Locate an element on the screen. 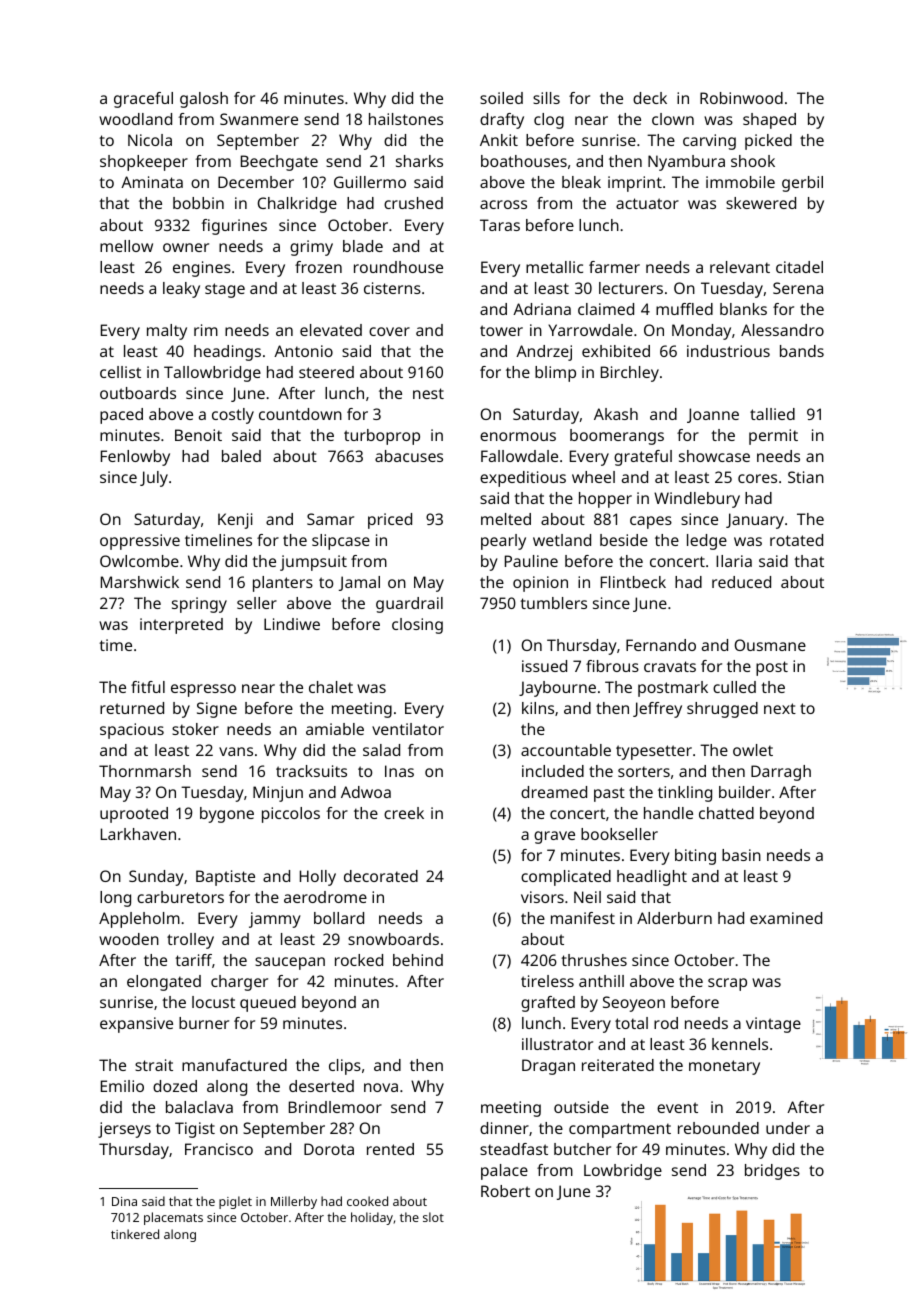 The width and height of the screenshot is (924, 1308). closing is located at coordinates (417, 626).
